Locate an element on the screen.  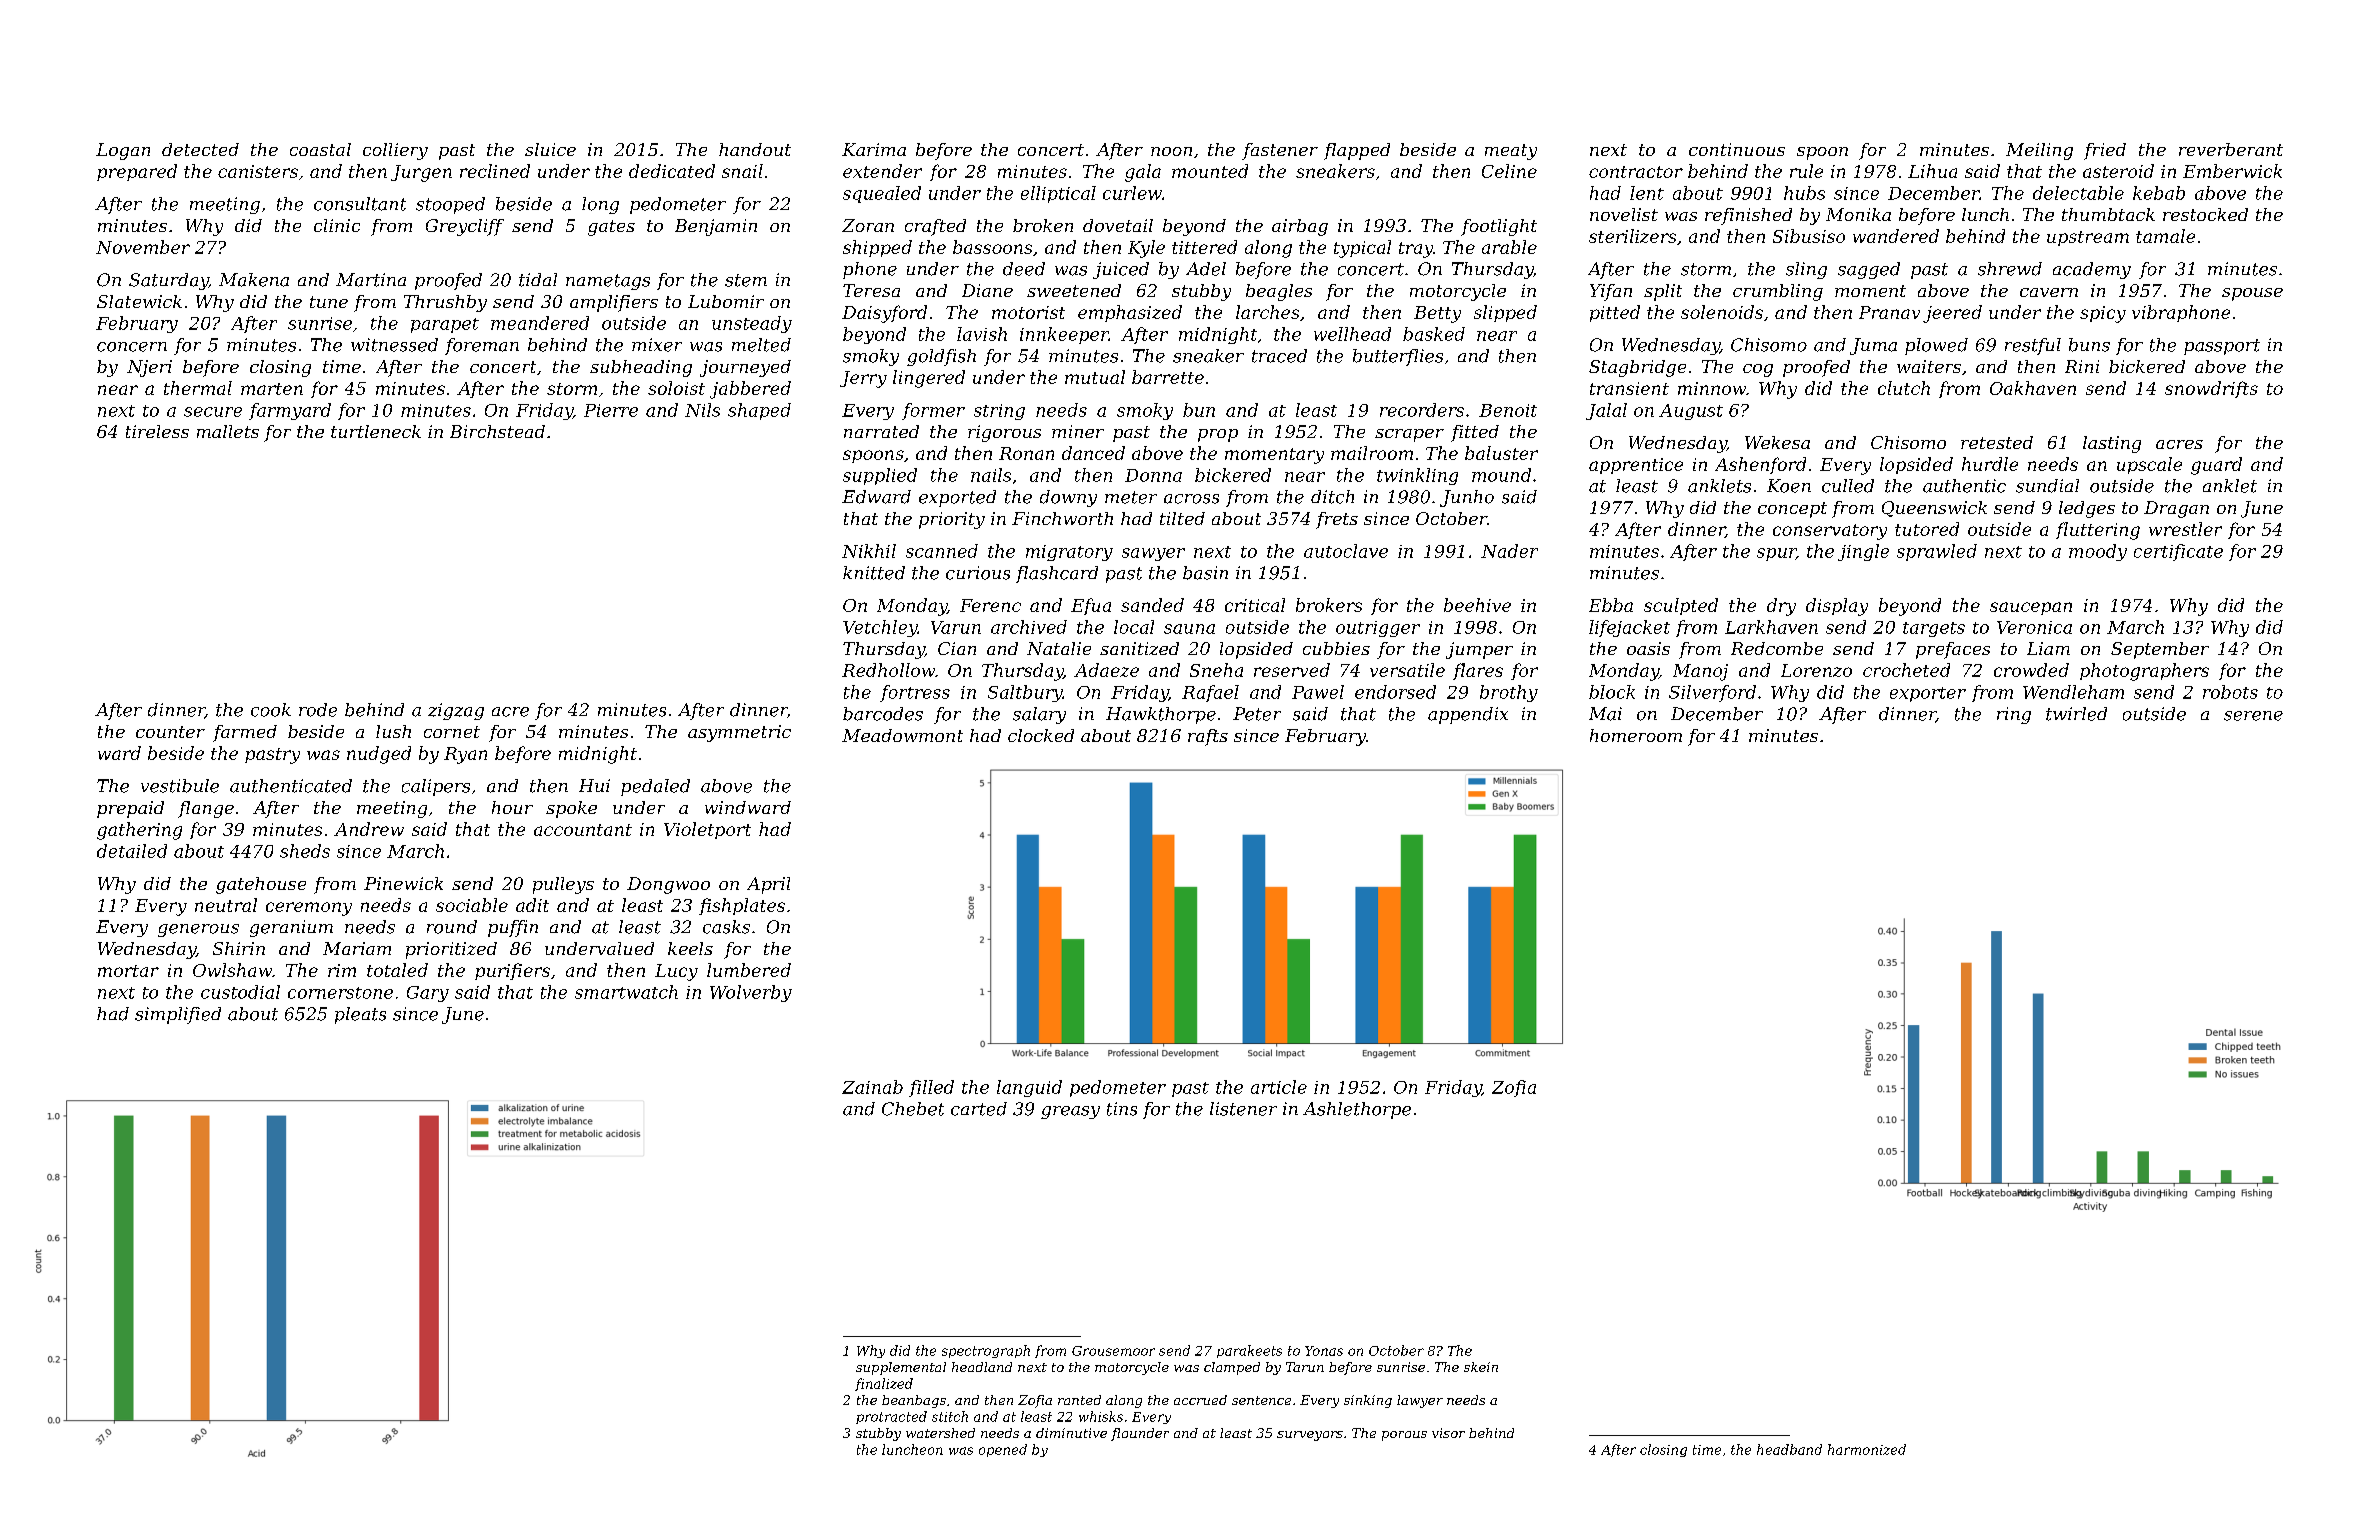
surveyors is located at coordinates (1310, 1436).
